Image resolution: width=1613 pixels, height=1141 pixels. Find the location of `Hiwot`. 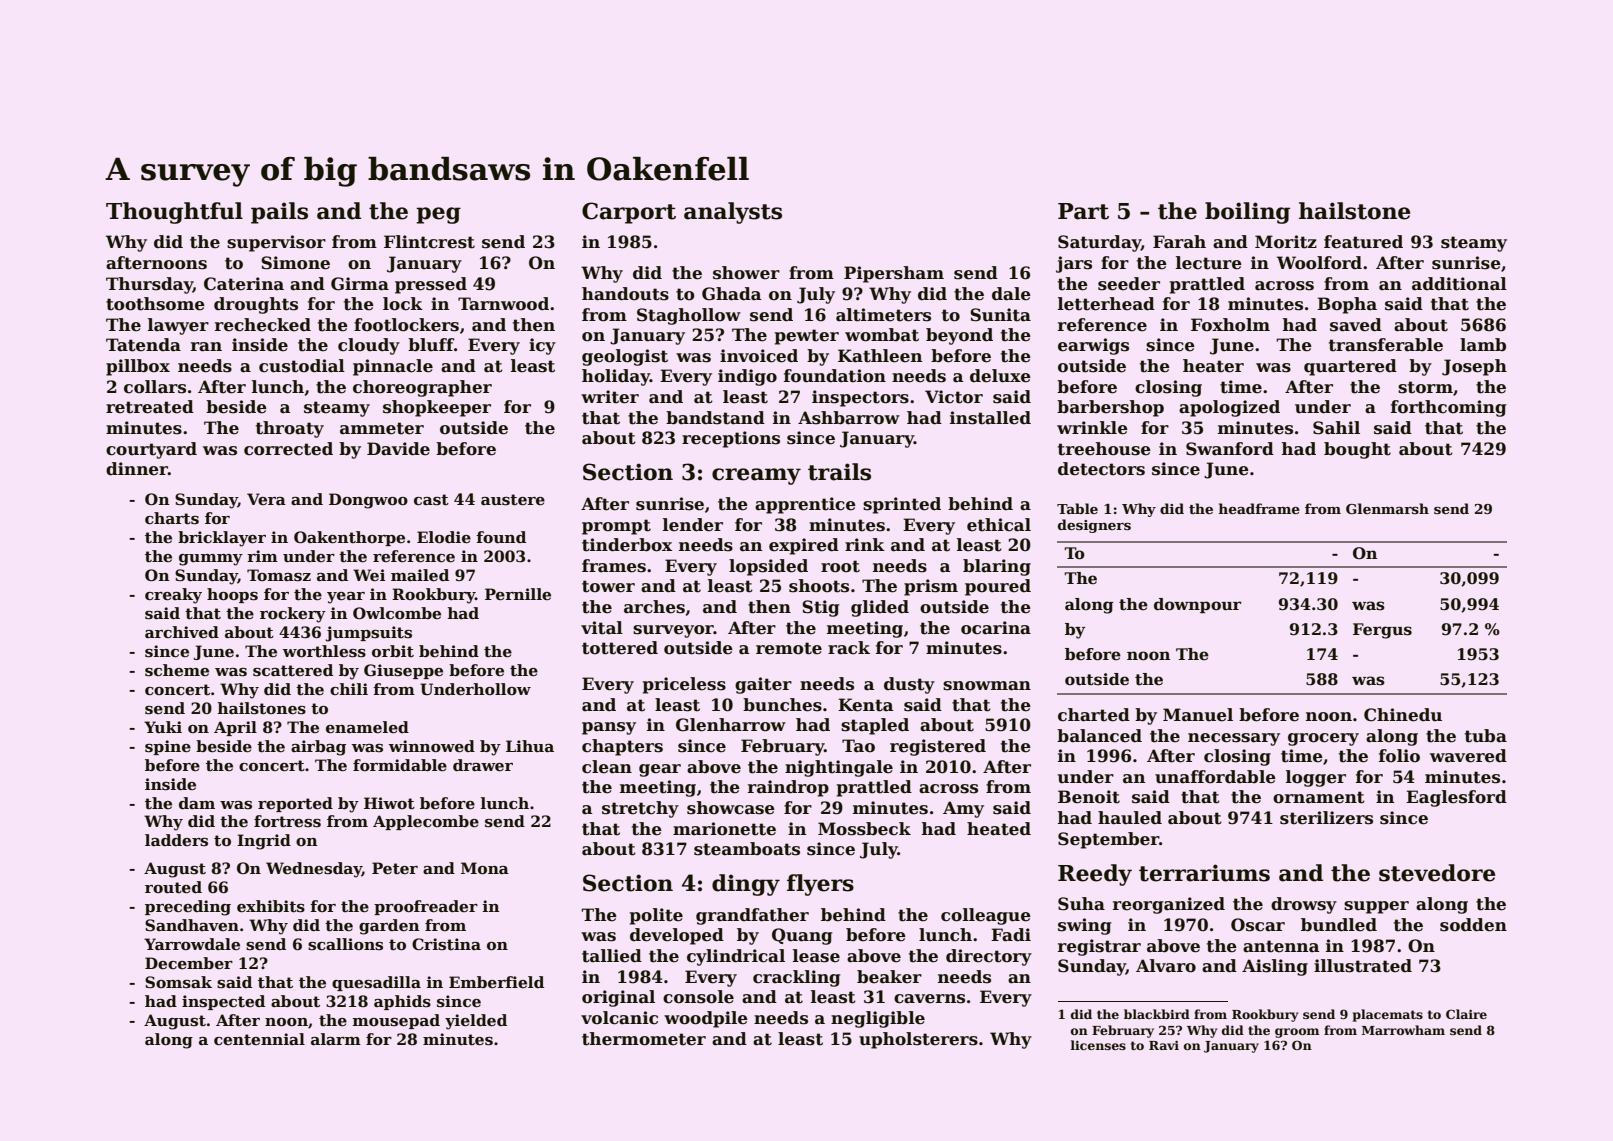

Hiwot is located at coordinates (389, 803).
